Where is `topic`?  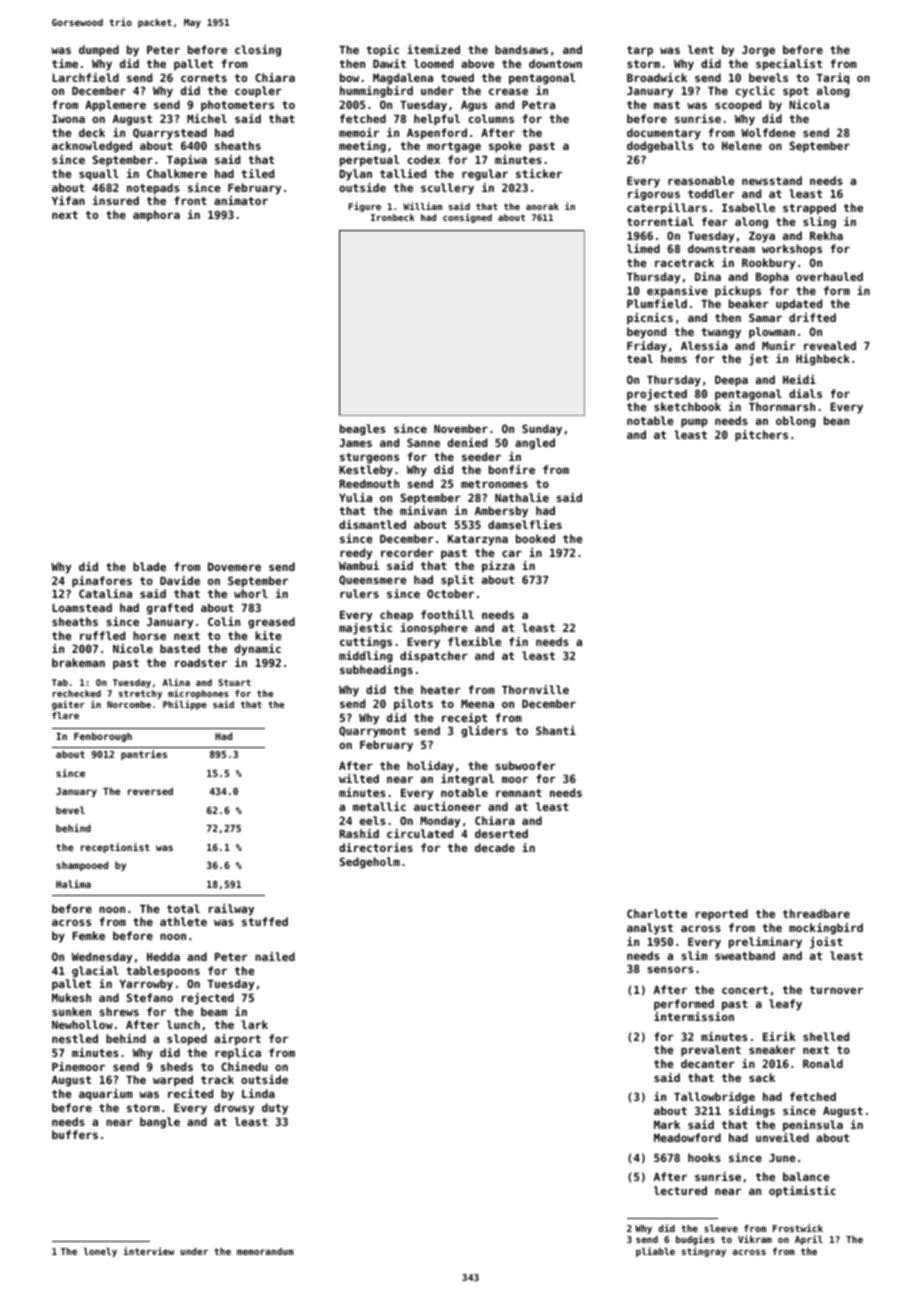 topic is located at coordinates (382, 51).
